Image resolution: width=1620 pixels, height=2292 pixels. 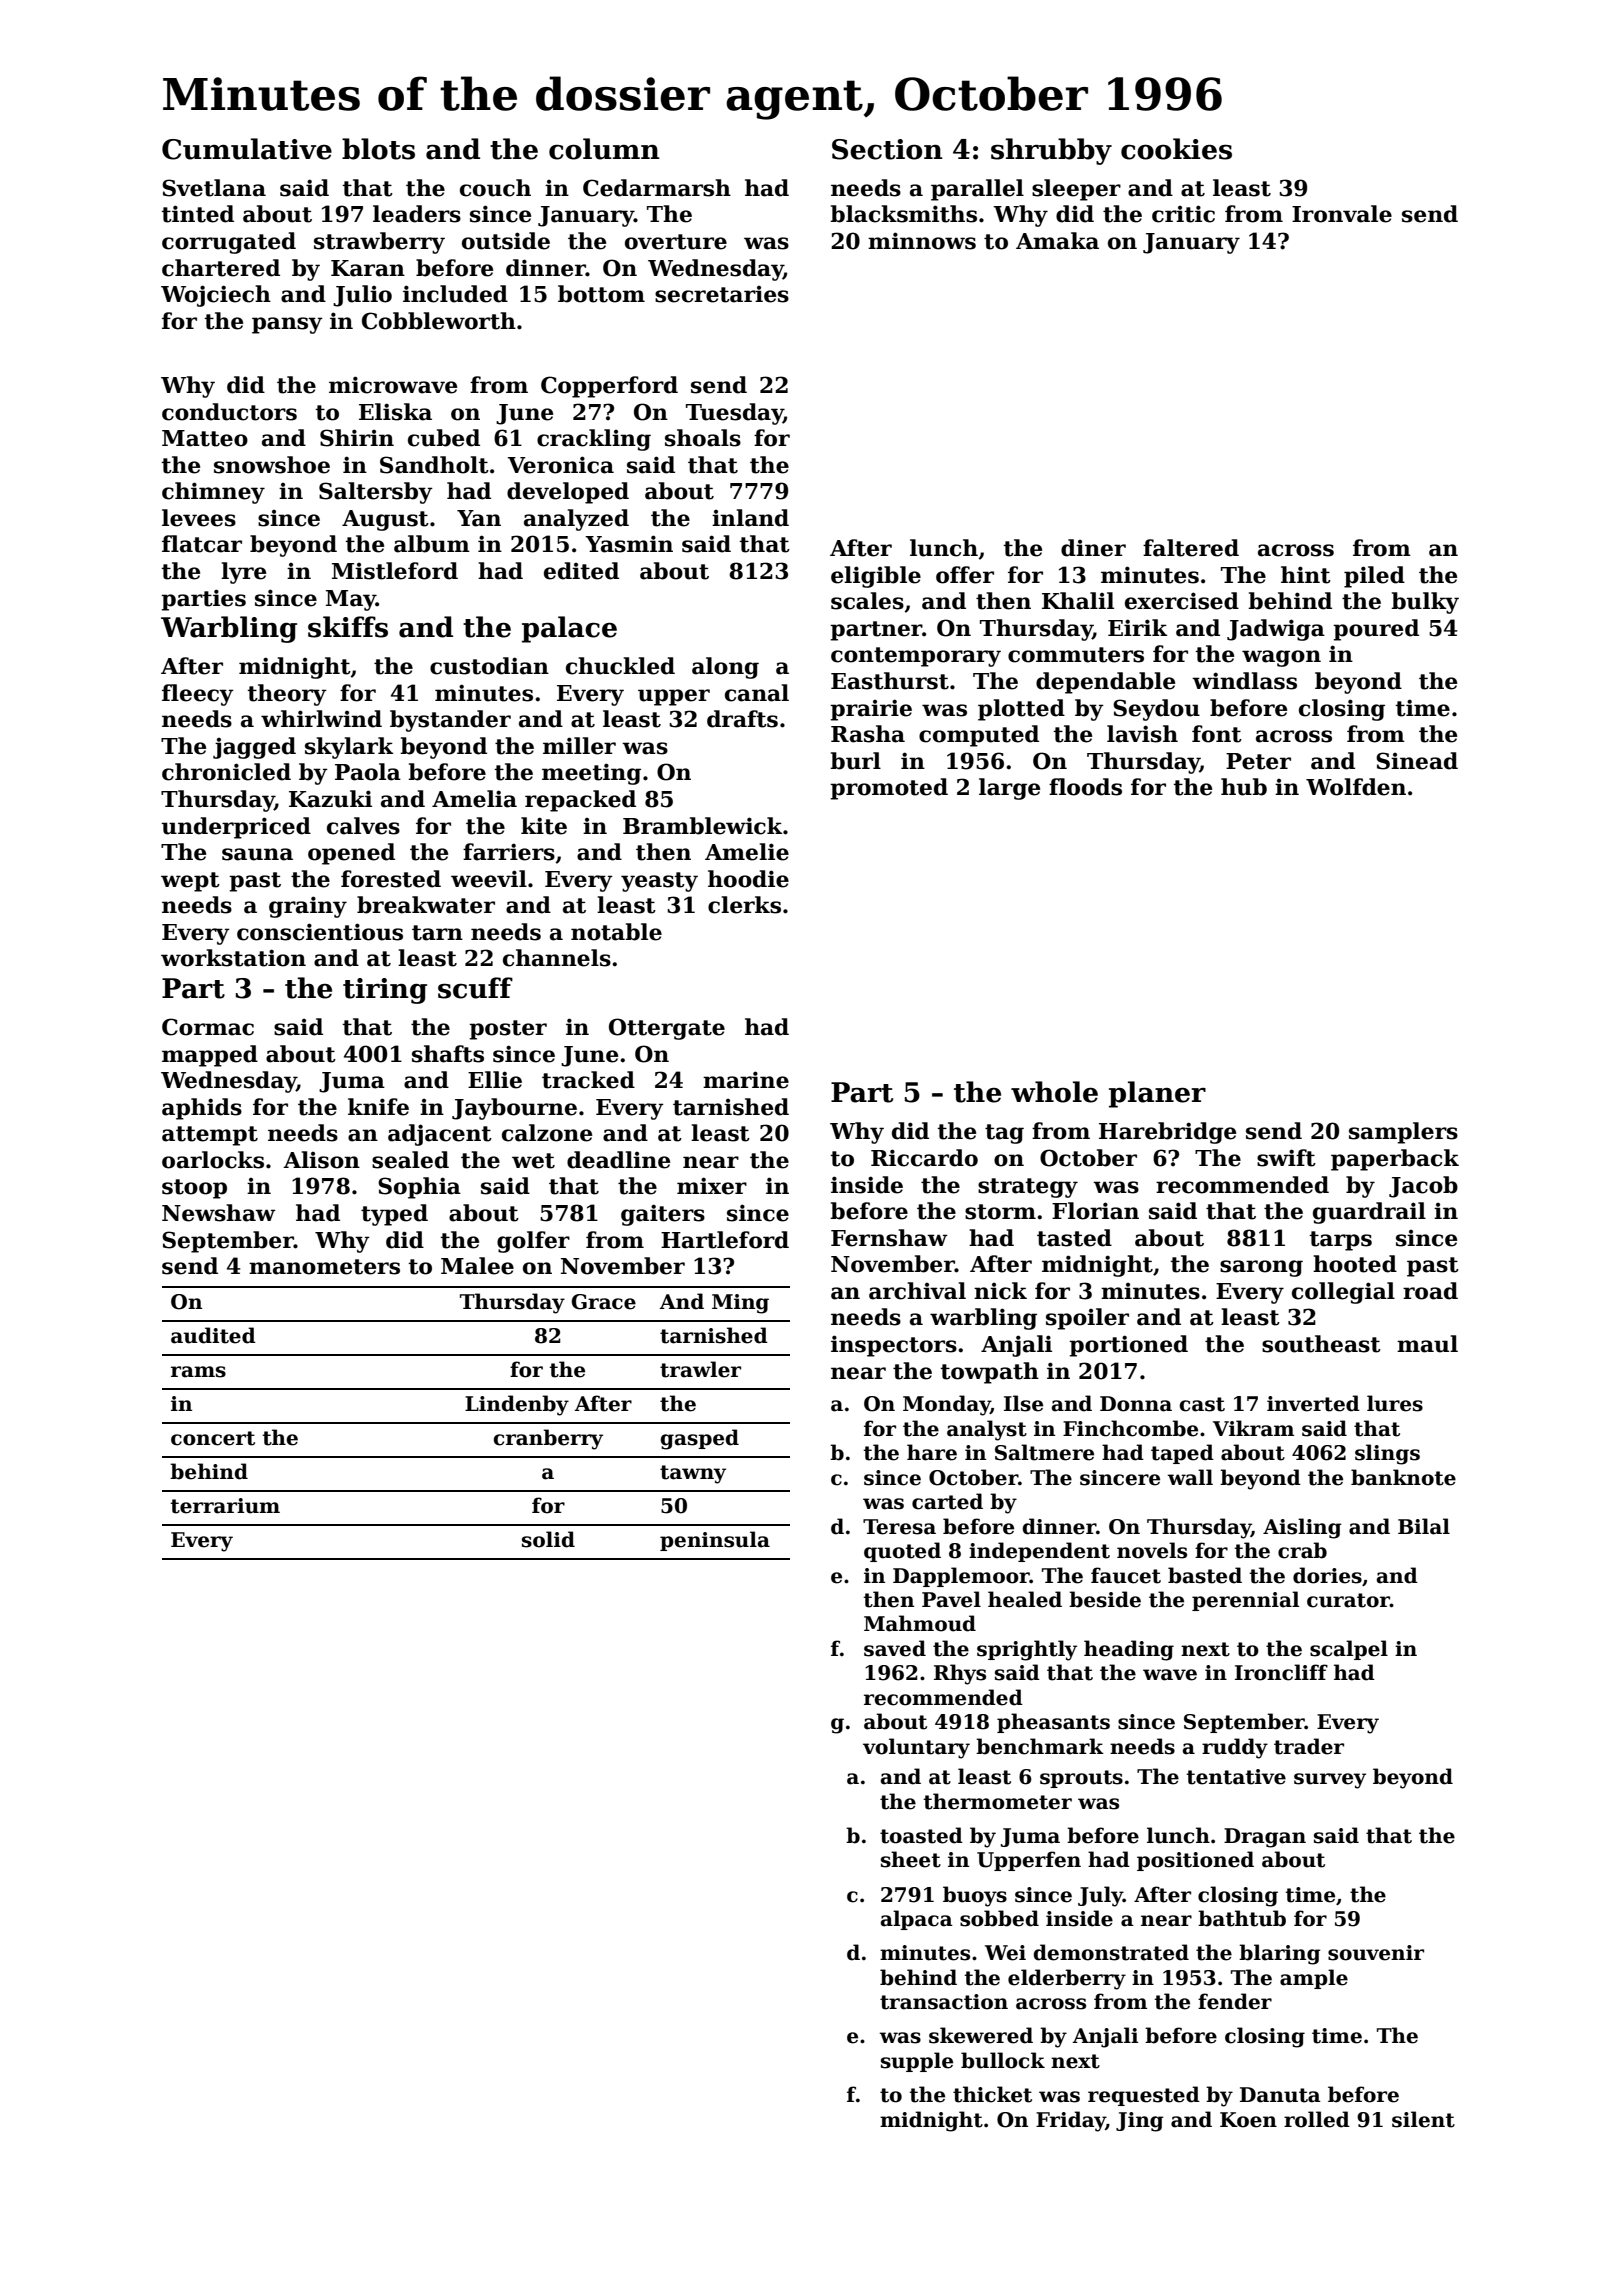 What do you see at coordinates (722, 294) in the document?
I see `secretaries` at bounding box center [722, 294].
